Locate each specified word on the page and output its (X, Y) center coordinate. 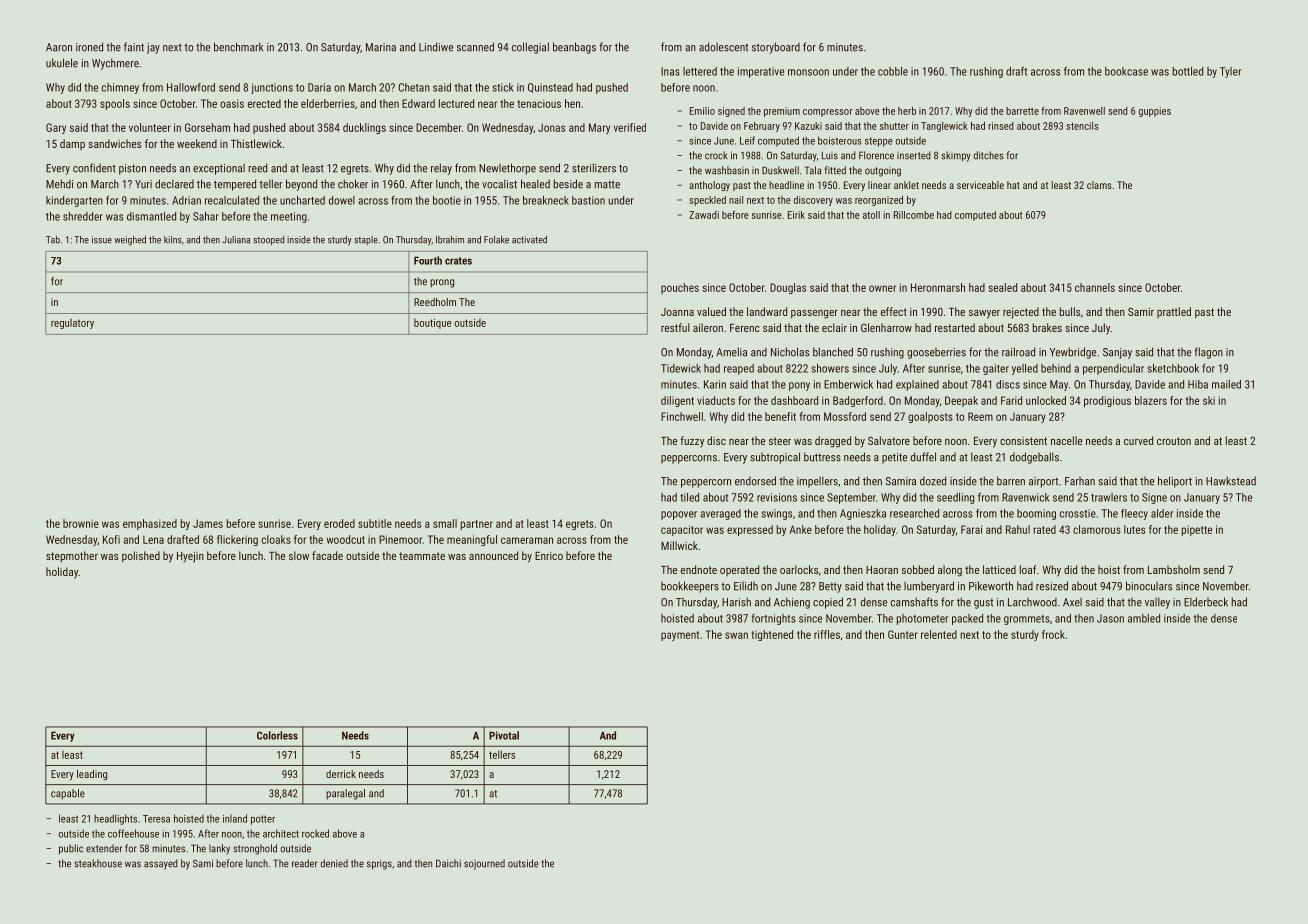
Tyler (1230, 72)
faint (134, 47)
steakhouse (98, 863)
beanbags (574, 48)
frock (1053, 634)
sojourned (484, 864)
